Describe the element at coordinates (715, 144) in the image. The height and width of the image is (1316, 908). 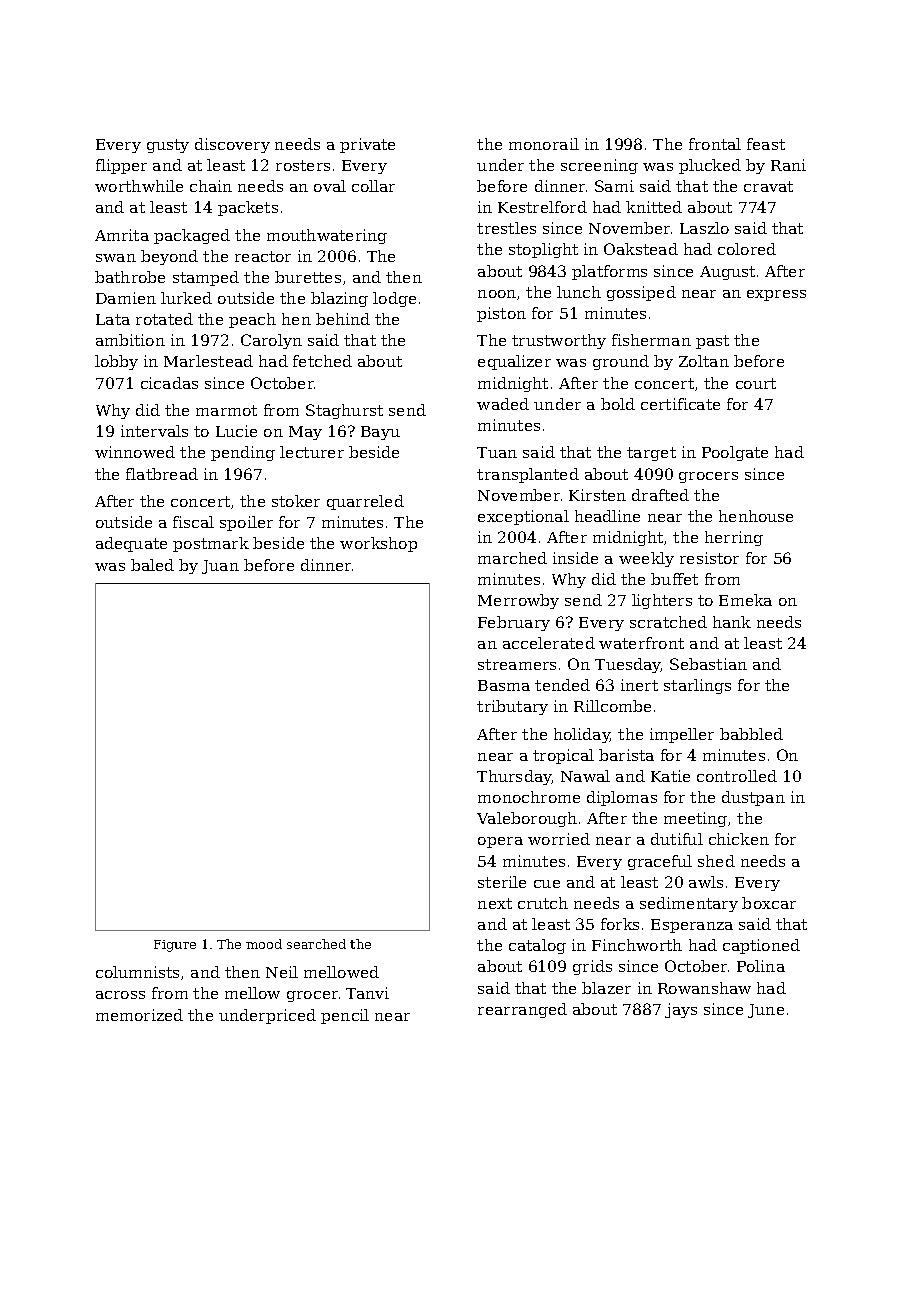
I see `frontal` at that location.
